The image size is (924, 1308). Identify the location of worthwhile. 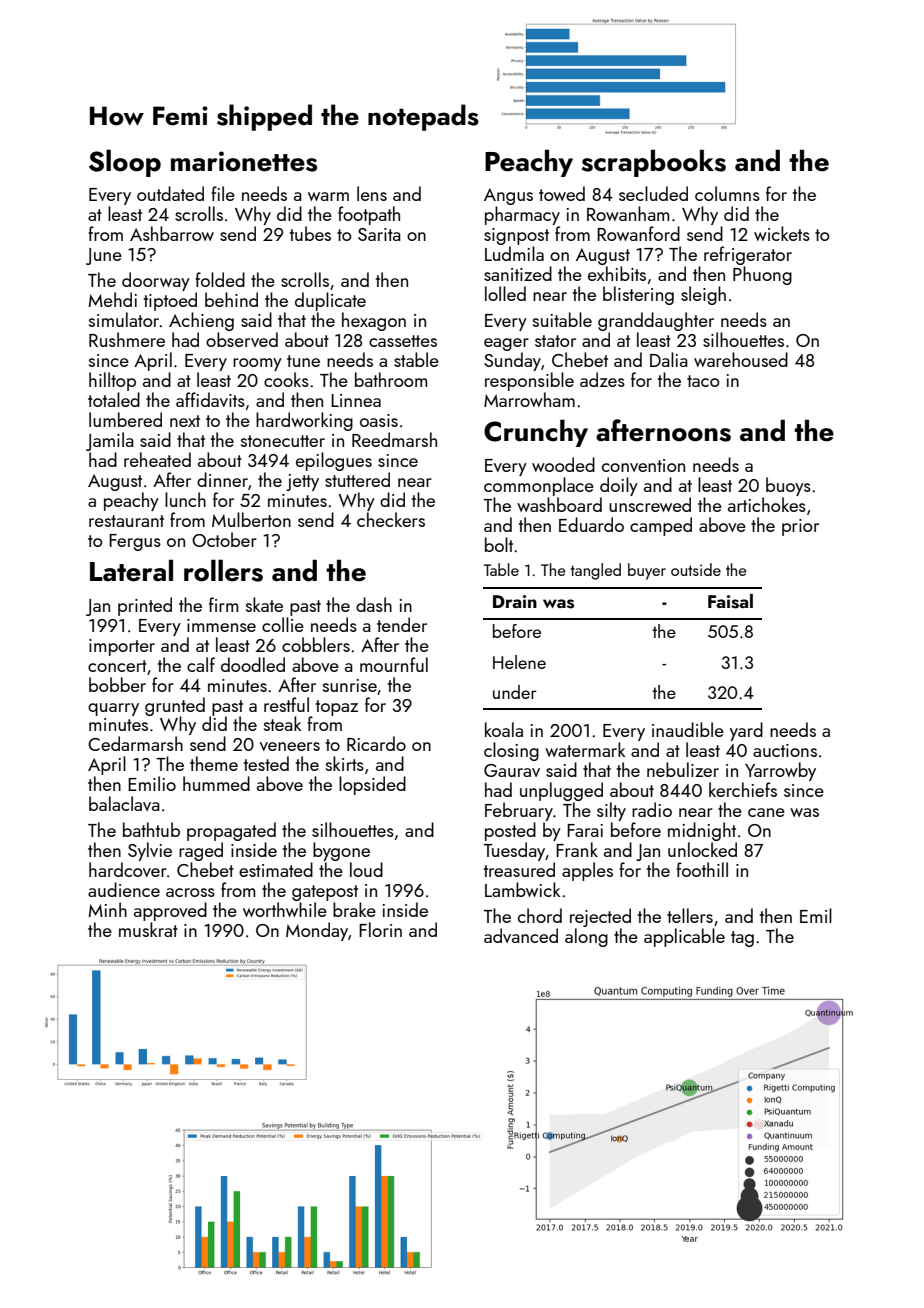
(285, 909).
